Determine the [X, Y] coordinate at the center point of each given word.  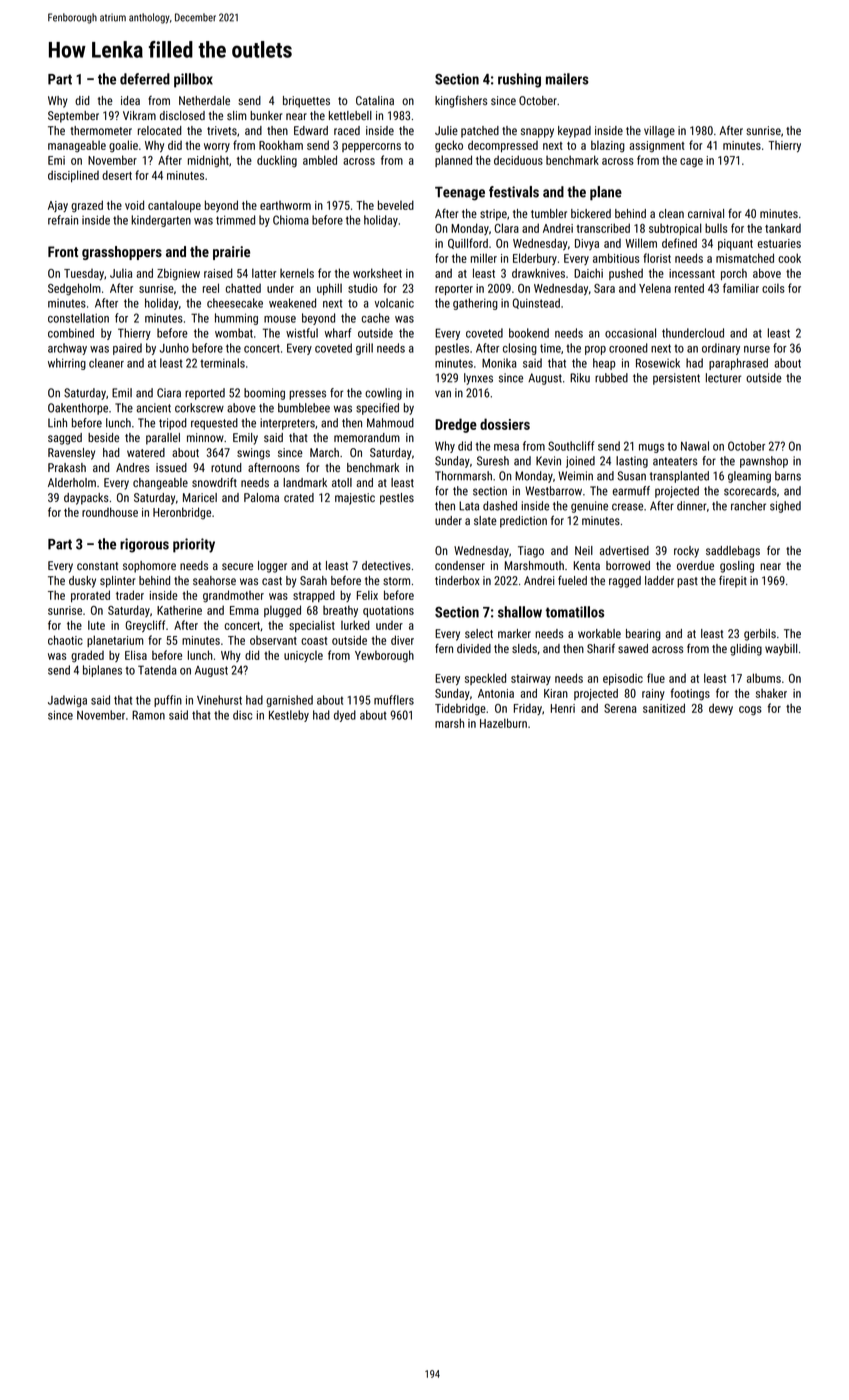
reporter [454, 290]
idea [130, 100]
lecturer [723, 378]
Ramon [148, 715]
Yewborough [384, 656]
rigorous [144, 545]
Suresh [493, 461]
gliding [746, 650]
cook [789, 258]
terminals [222, 363]
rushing [519, 80]
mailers [567, 79]
